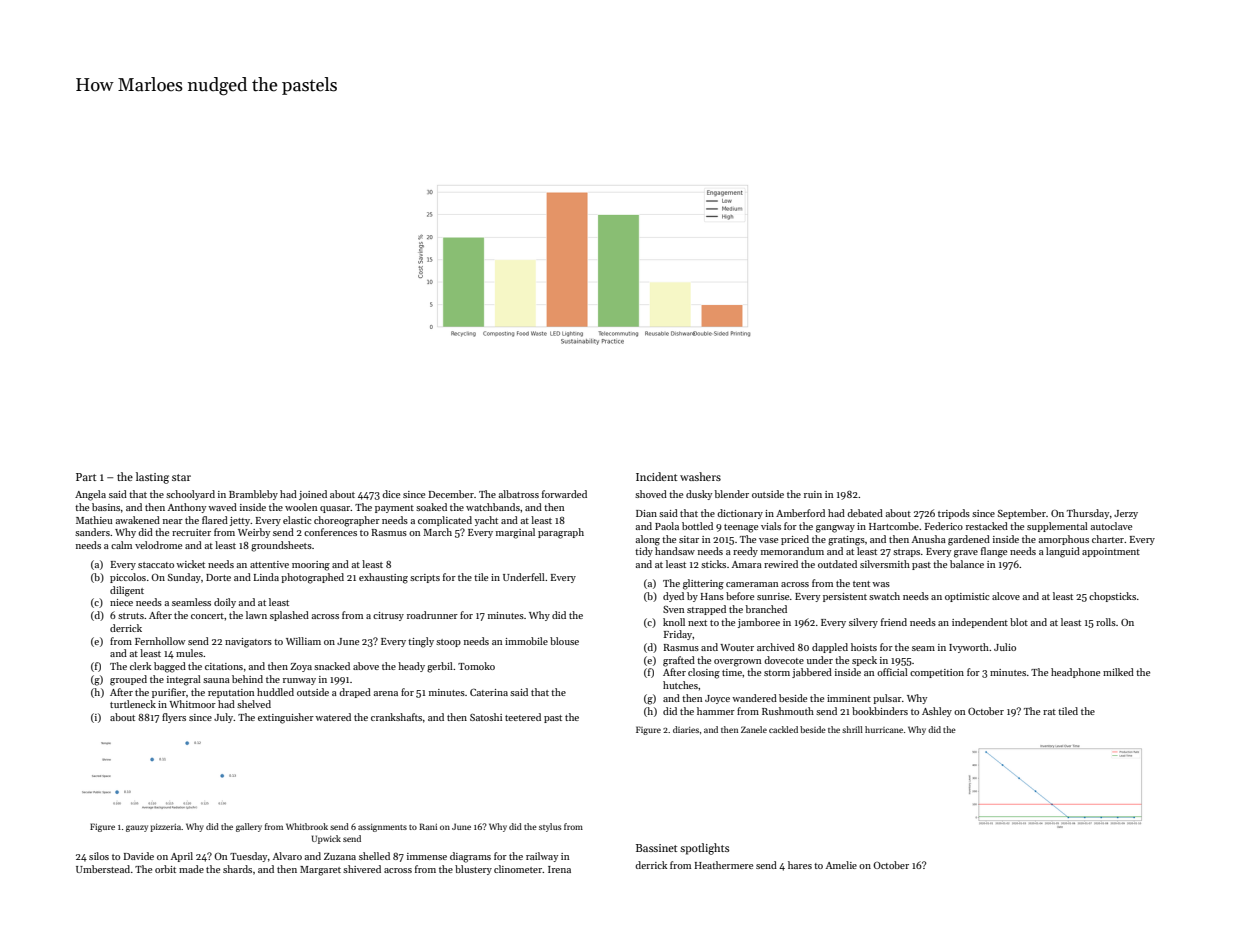  I want to click on storm, so click(777, 673).
